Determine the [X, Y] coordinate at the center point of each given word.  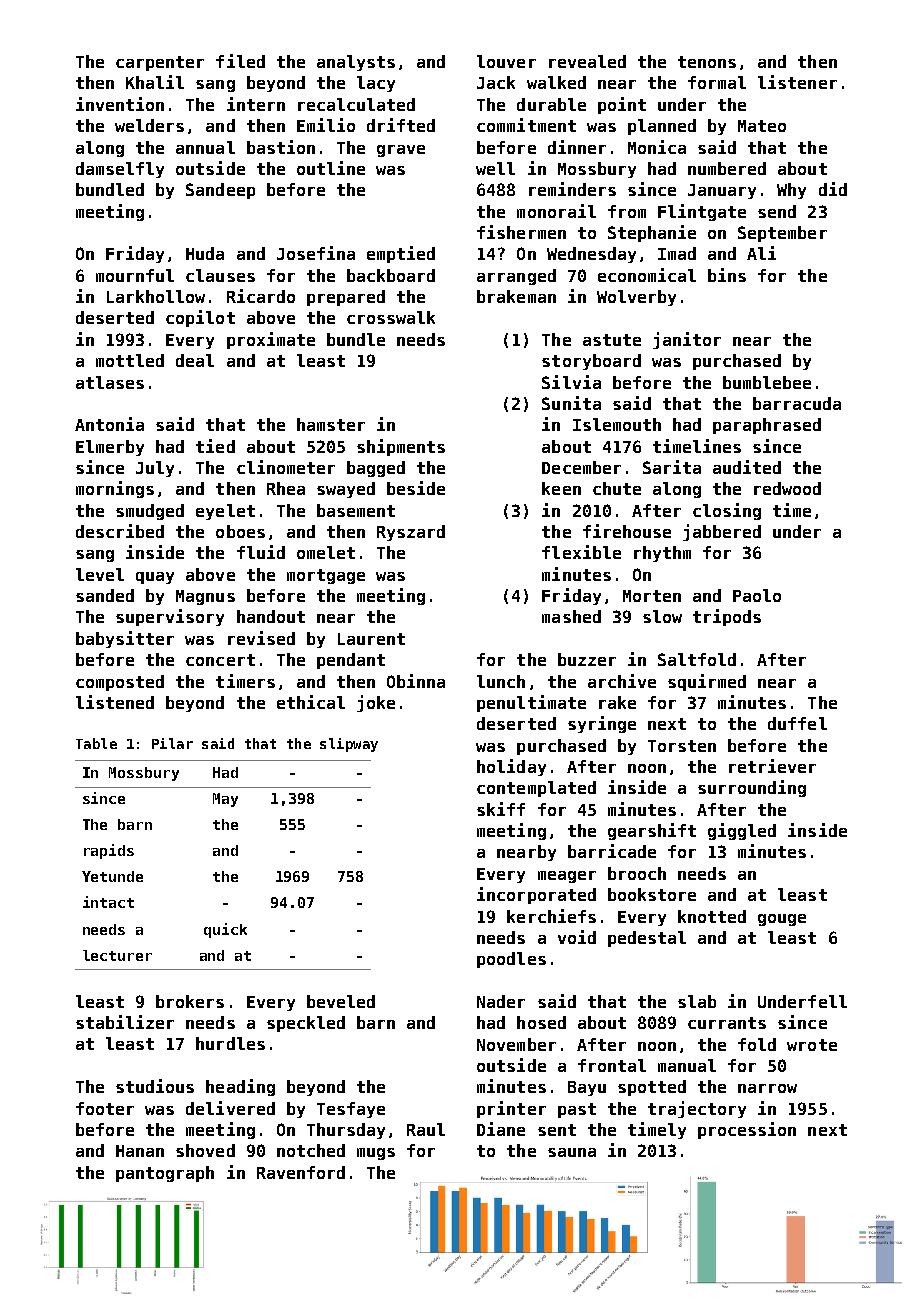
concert [220, 660]
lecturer [117, 955]
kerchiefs [551, 916]
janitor [687, 340]
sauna [572, 1152]
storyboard [591, 362]
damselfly [120, 170]
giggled [742, 831]
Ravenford [301, 1172]
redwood [787, 488]
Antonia [109, 424]
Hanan [140, 1151]
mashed [571, 616]
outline [331, 168]
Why [791, 191]
